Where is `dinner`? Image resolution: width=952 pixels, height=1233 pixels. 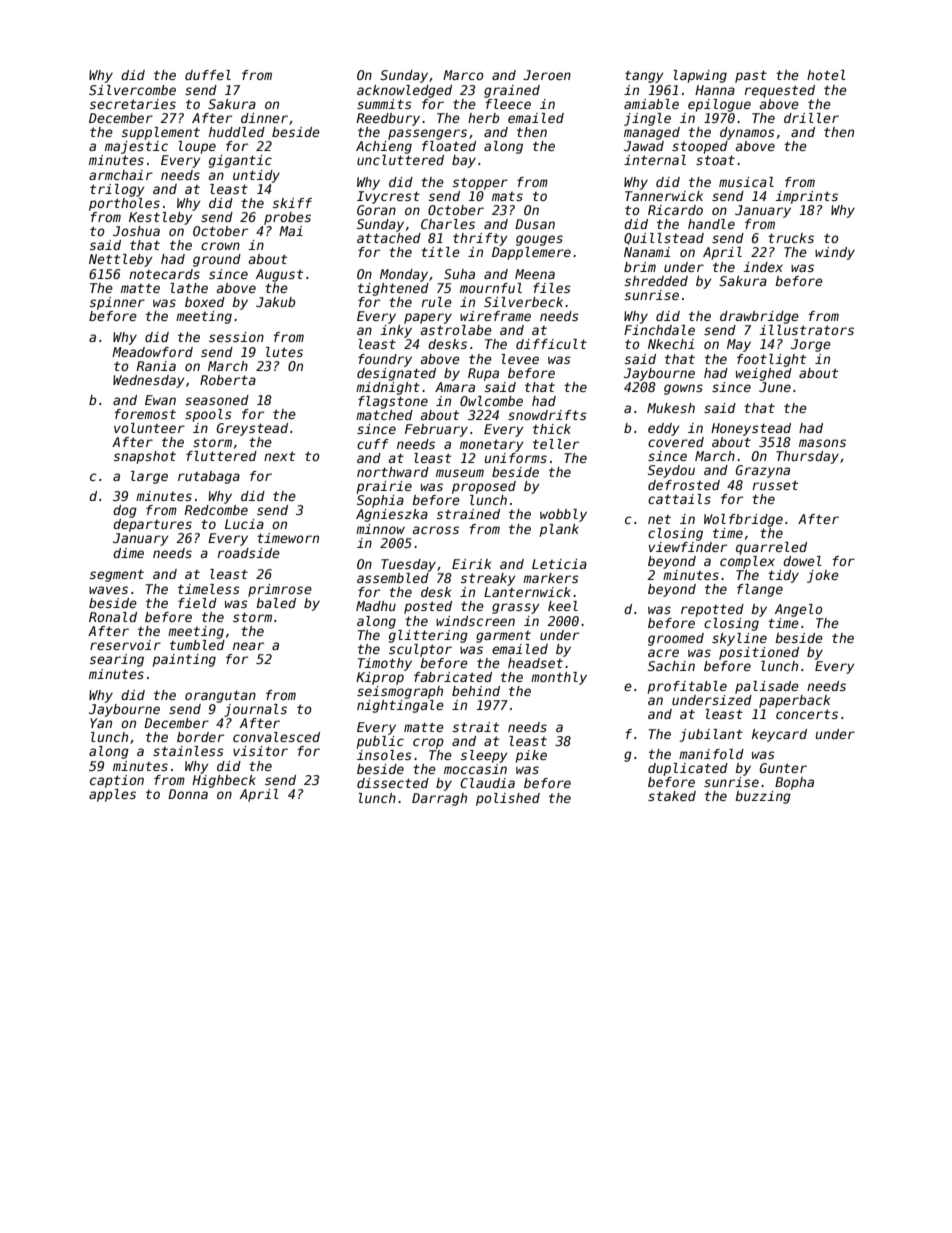
dinner is located at coordinates (264, 118).
